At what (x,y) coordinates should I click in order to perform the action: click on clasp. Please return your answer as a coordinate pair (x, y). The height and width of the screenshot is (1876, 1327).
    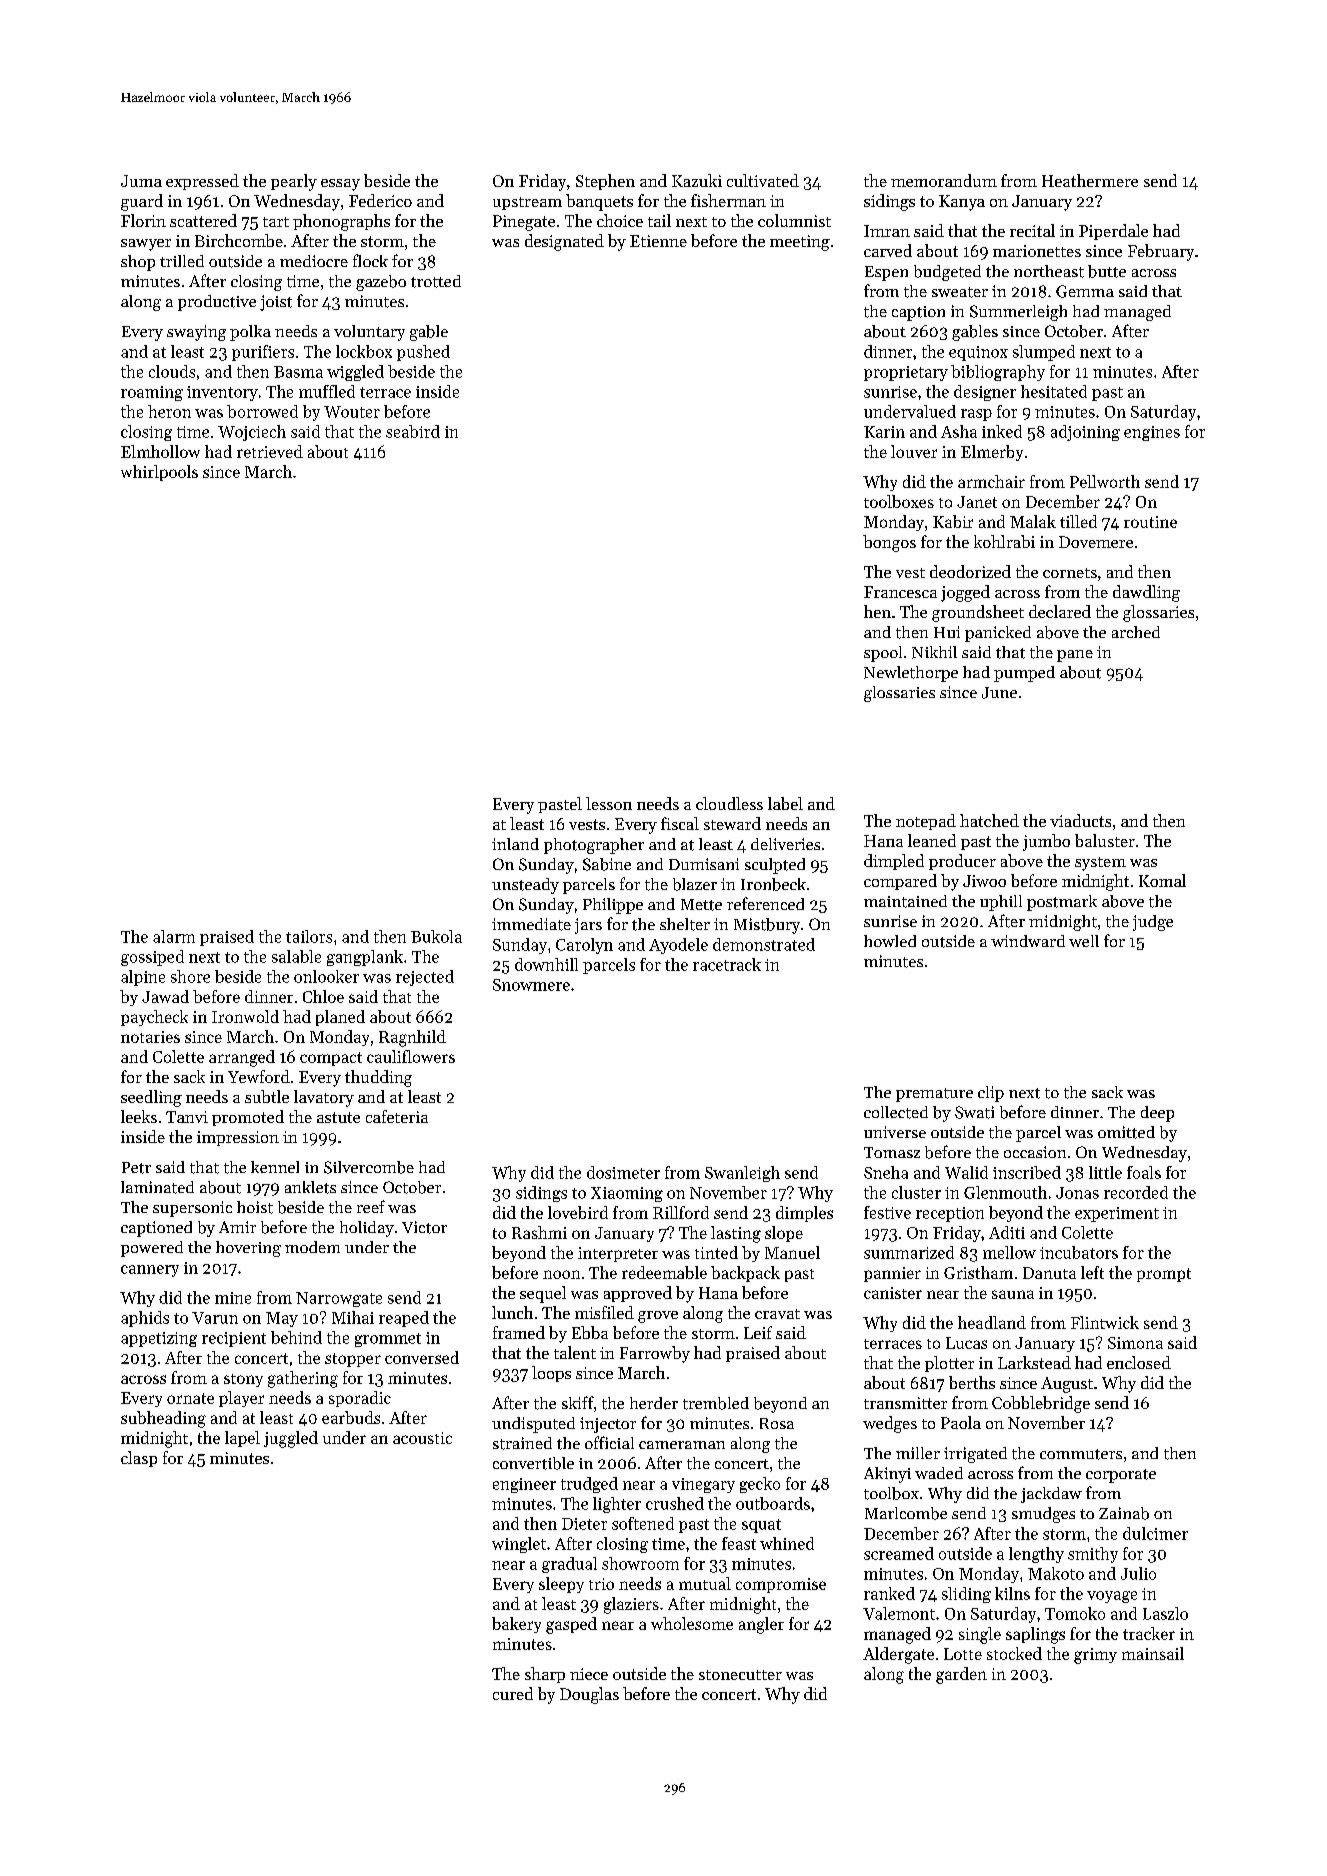
    Looking at the image, I should click on (139, 1459).
